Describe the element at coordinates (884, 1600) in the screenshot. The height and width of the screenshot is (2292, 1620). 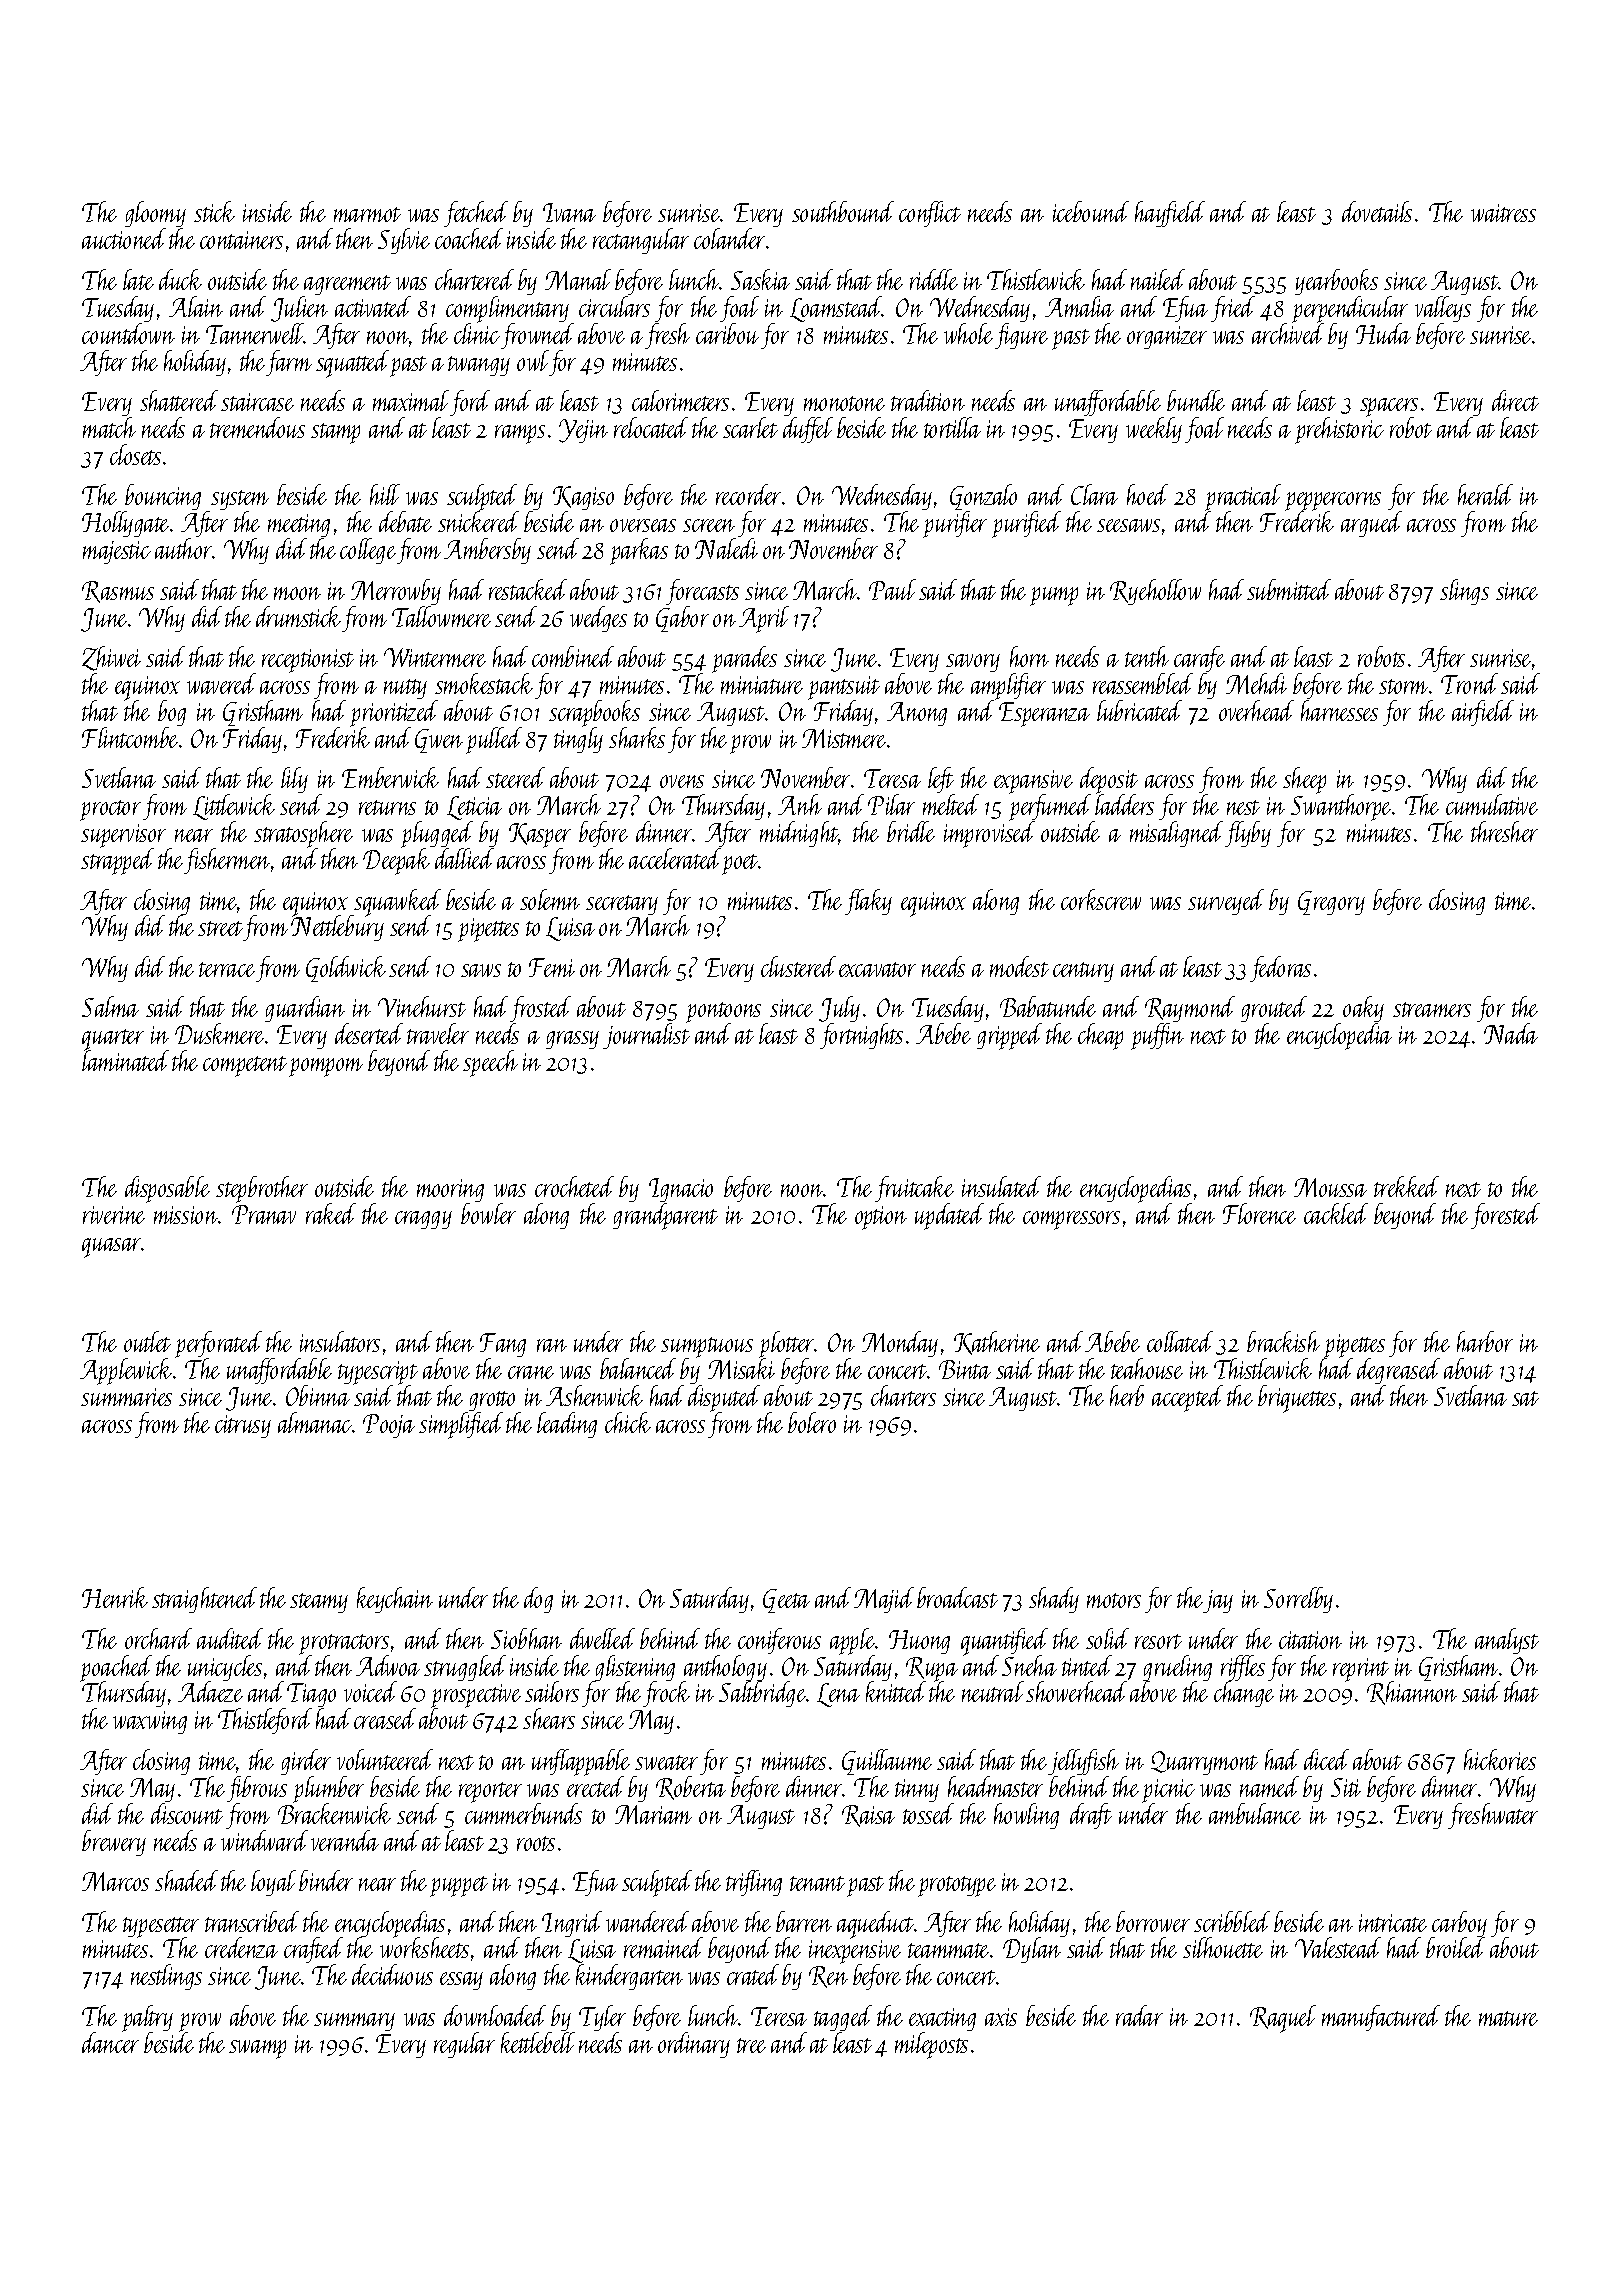
I see `Majid` at that location.
